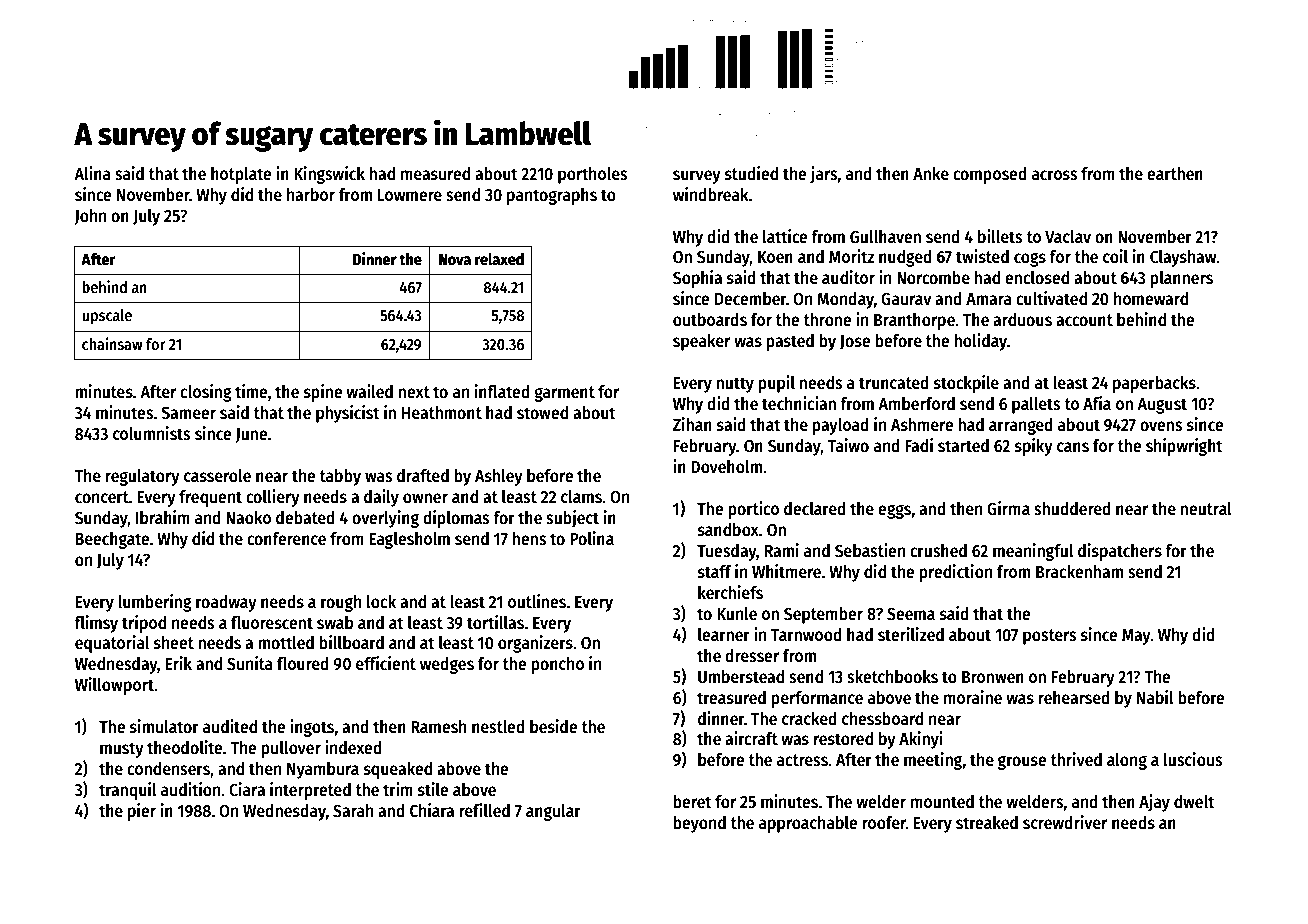 Image resolution: width=1308 pixels, height=924 pixels. What do you see at coordinates (107, 317) in the page?
I see `upscale` at bounding box center [107, 317].
